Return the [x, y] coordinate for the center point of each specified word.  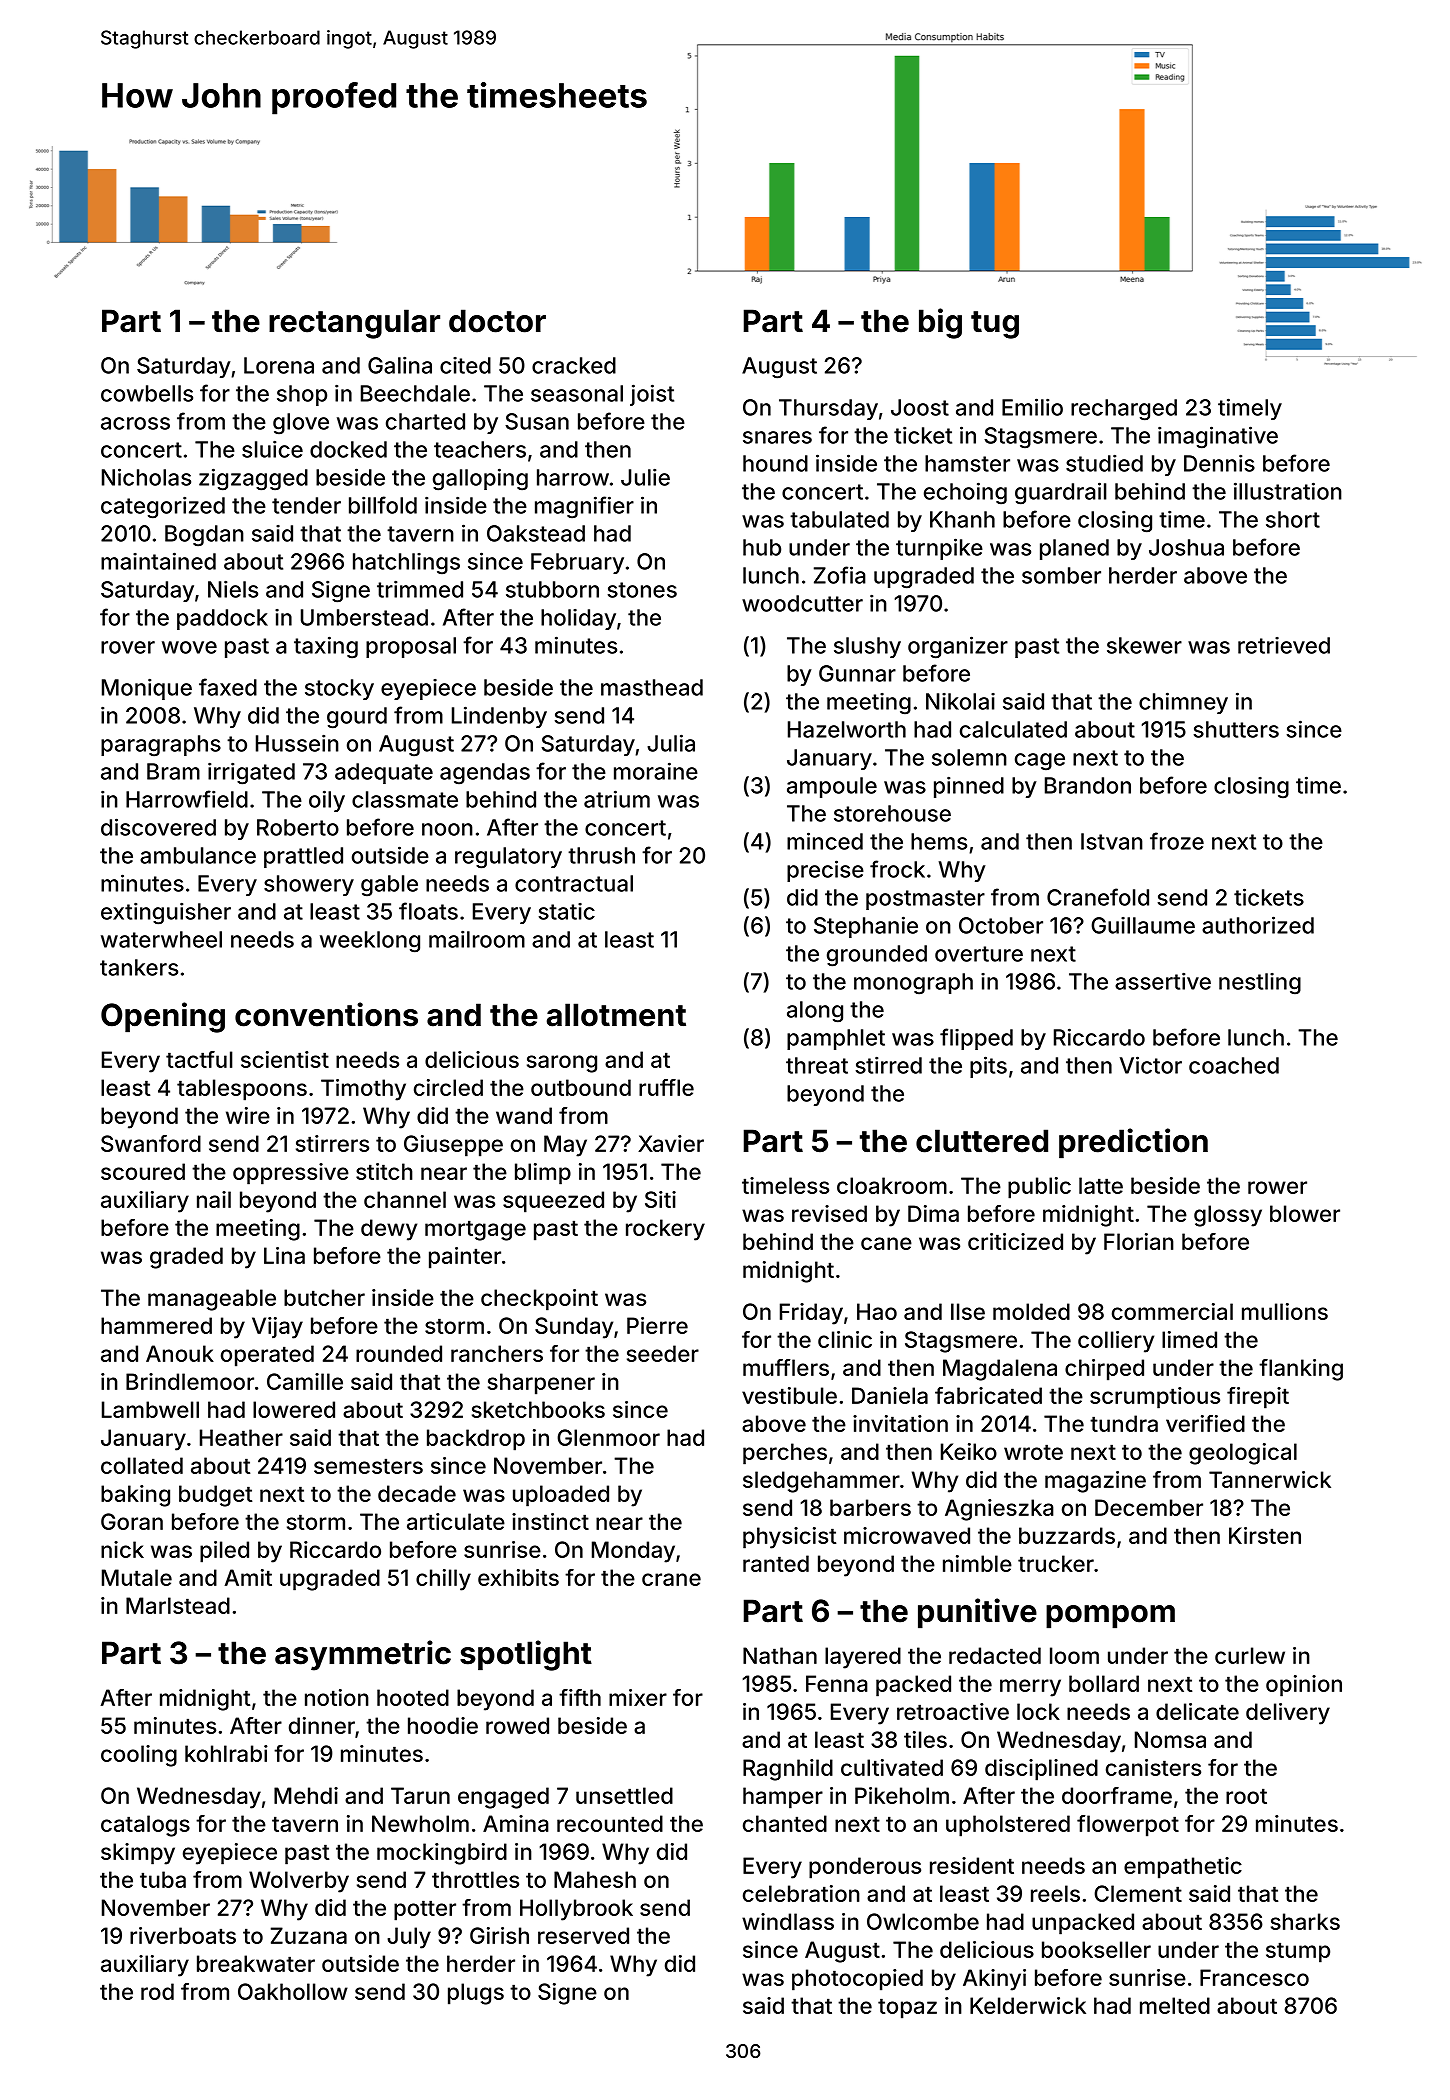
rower [1277, 1187]
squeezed [553, 1202]
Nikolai [960, 701]
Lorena [279, 365]
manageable [212, 1300]
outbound [581, 1087]
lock [1038, 1711]
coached [1234, 1065]
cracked [574, 365]
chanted [785, 1823]
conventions [326, 1014]
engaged [503, 1798]
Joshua [1186, 547]
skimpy [138, 1854]
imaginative [1218, 437]
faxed [228, 687]
